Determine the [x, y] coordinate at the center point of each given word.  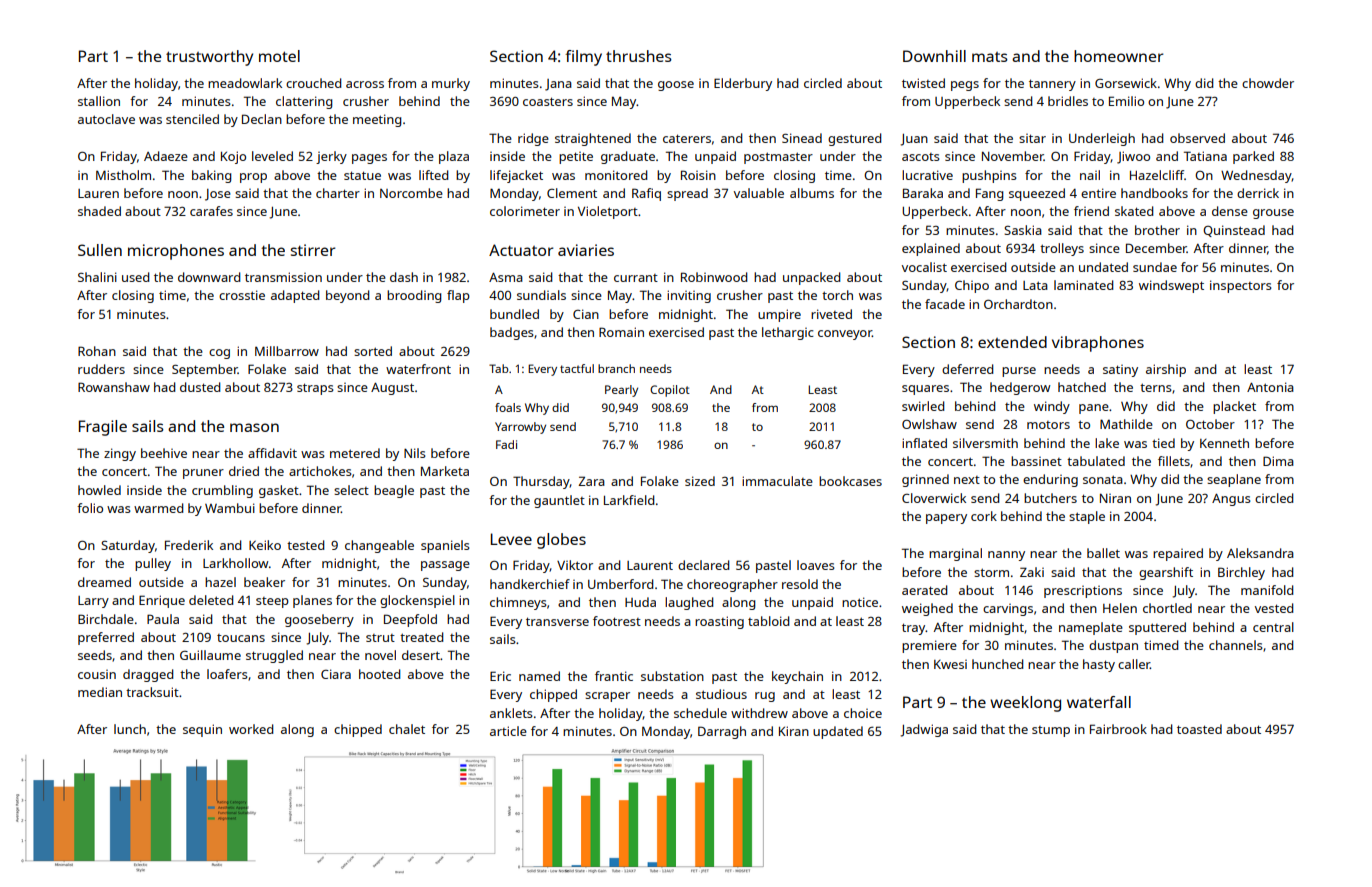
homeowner [1119, 56]
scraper [607, 697]
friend [1091, 211]
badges [512, 333]
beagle [394, 491]
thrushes [639, 56]
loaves [816, 565]
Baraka [923, 193]
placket [1234, 407]
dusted [200, 387]
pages [369, 159]
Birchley [1241, 573]
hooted [380, 674]
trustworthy [209, 58]
